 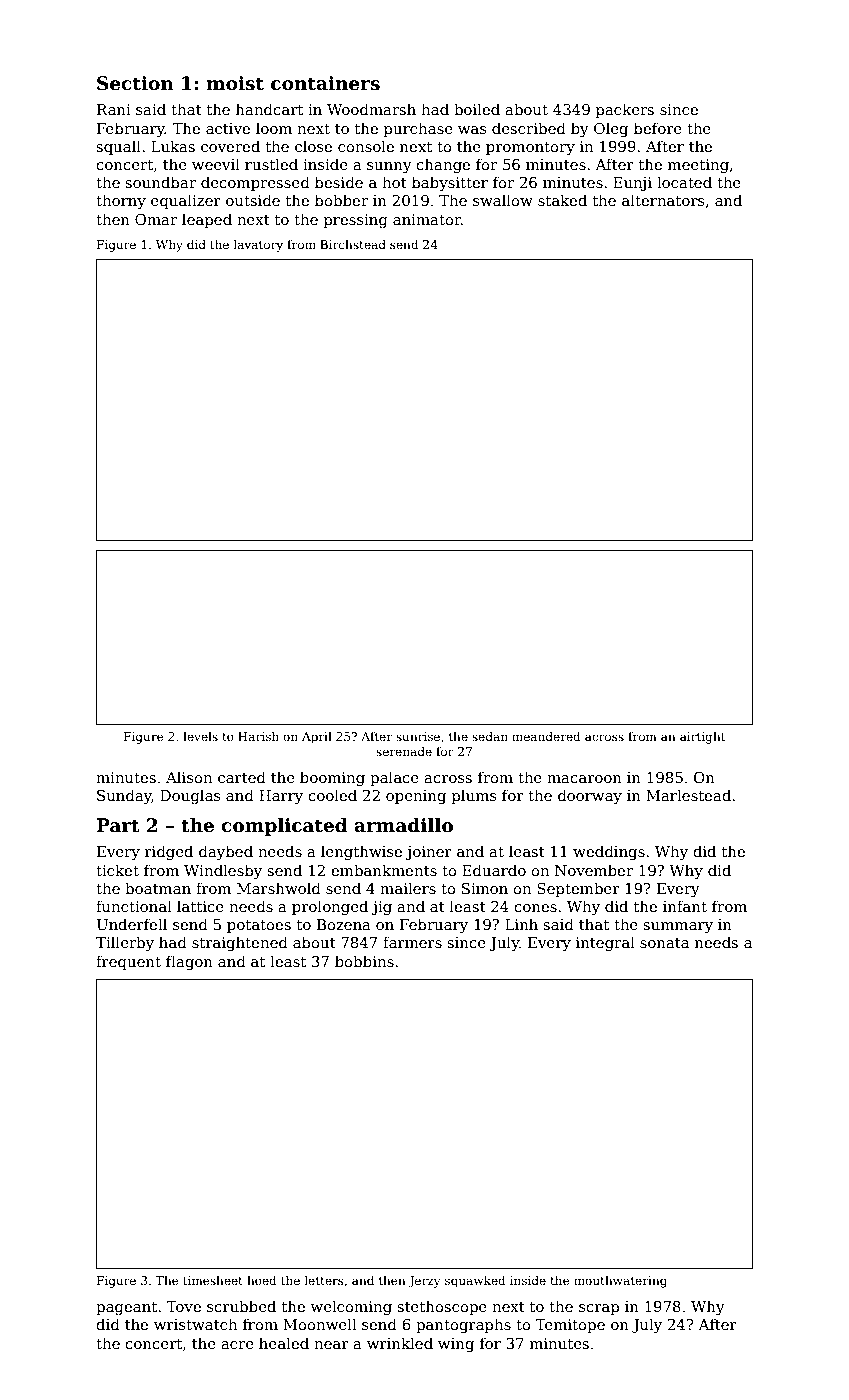 What do you see at coordinates (404, 751) in the document?
I see `serenade` at bounding box center [404, 751].
